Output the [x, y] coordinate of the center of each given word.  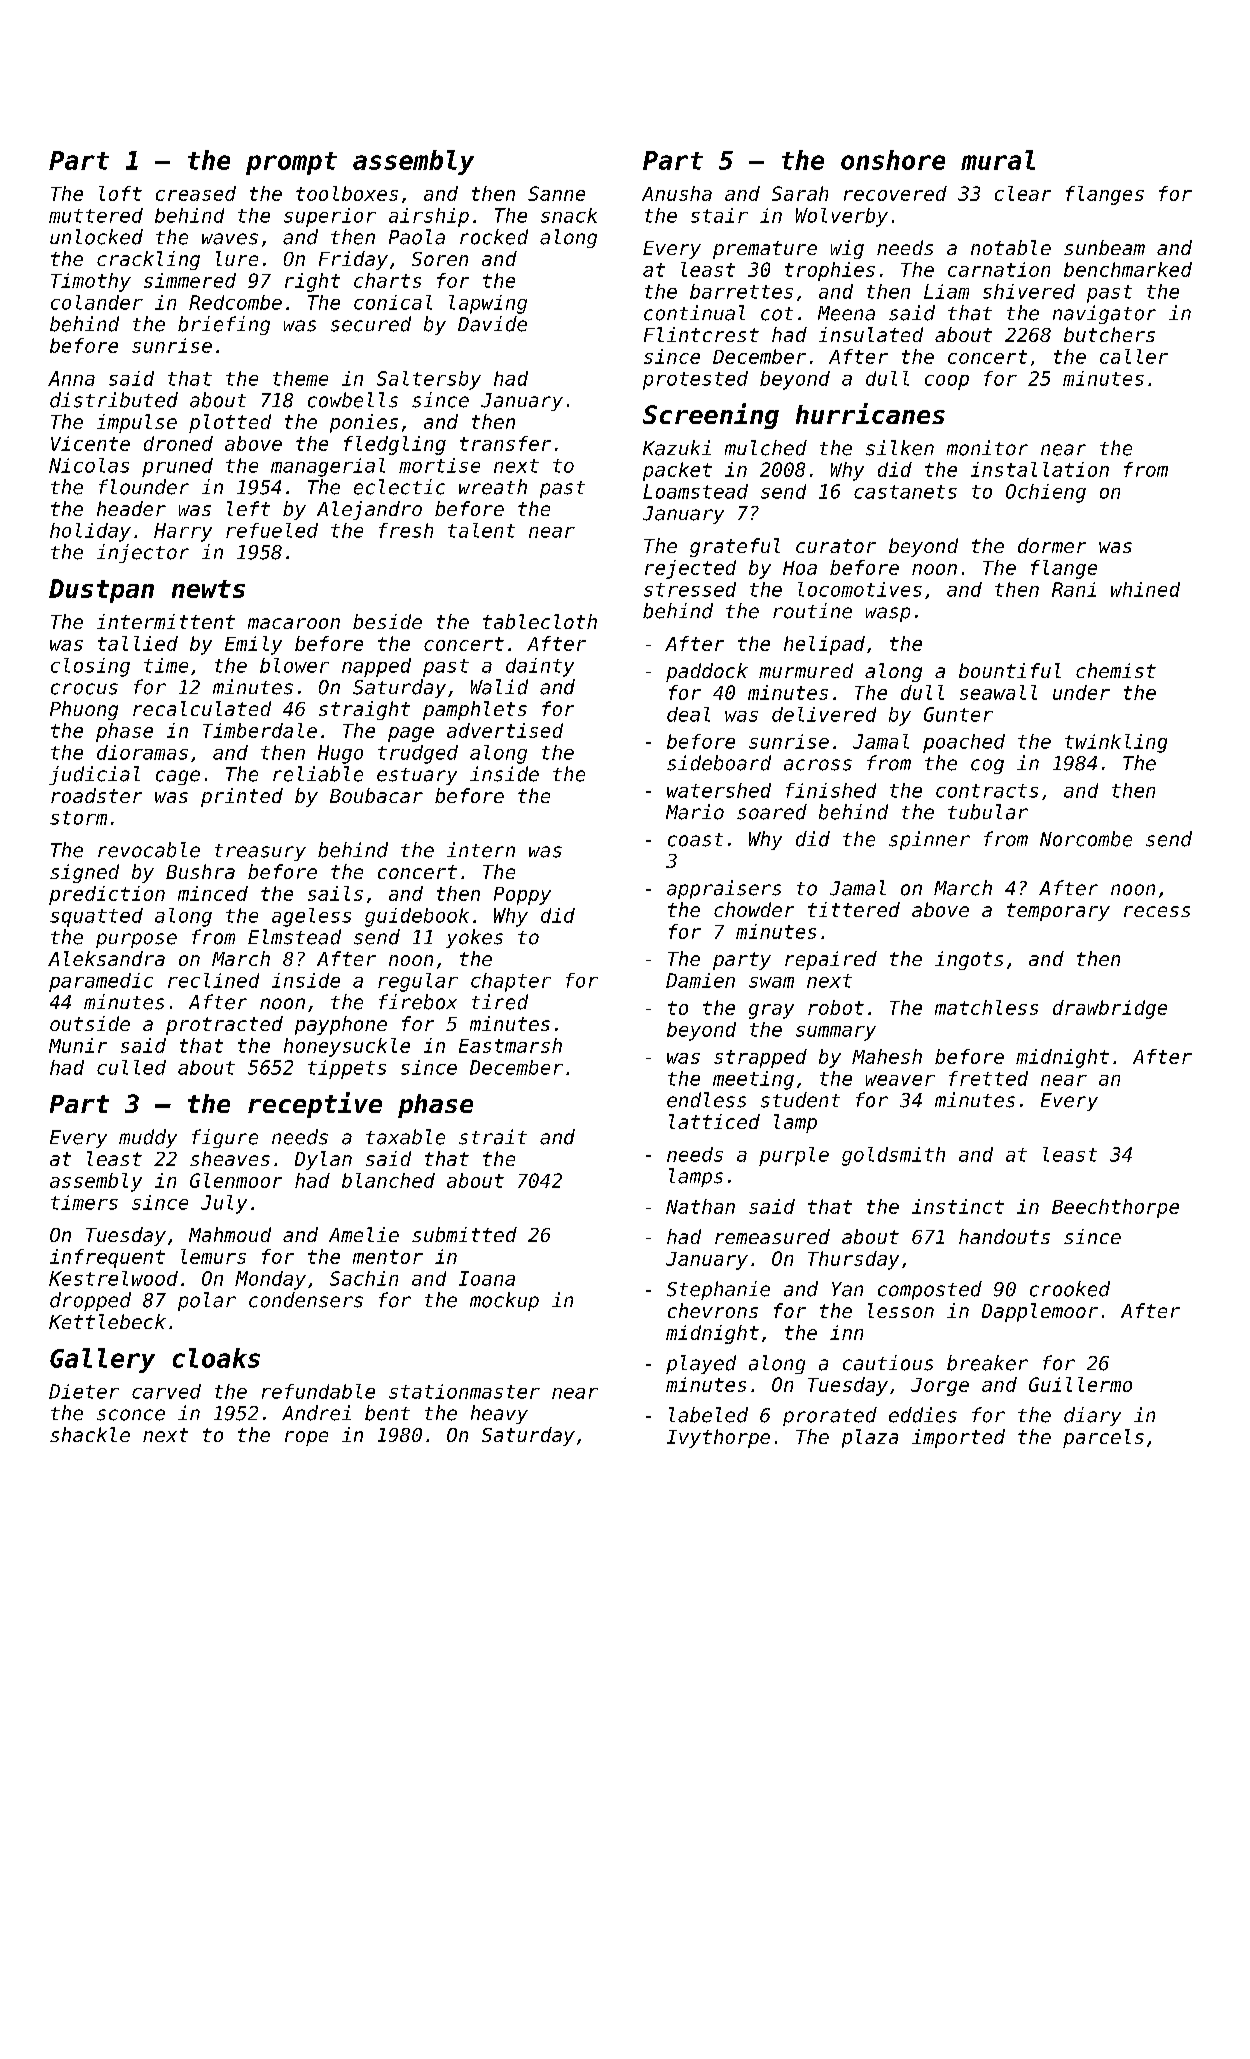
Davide [492, 324]
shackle [90, 1434]
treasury [260, 852]
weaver [900, 1080]
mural [998, 160]
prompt [291, 163]
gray [771, 1011]
